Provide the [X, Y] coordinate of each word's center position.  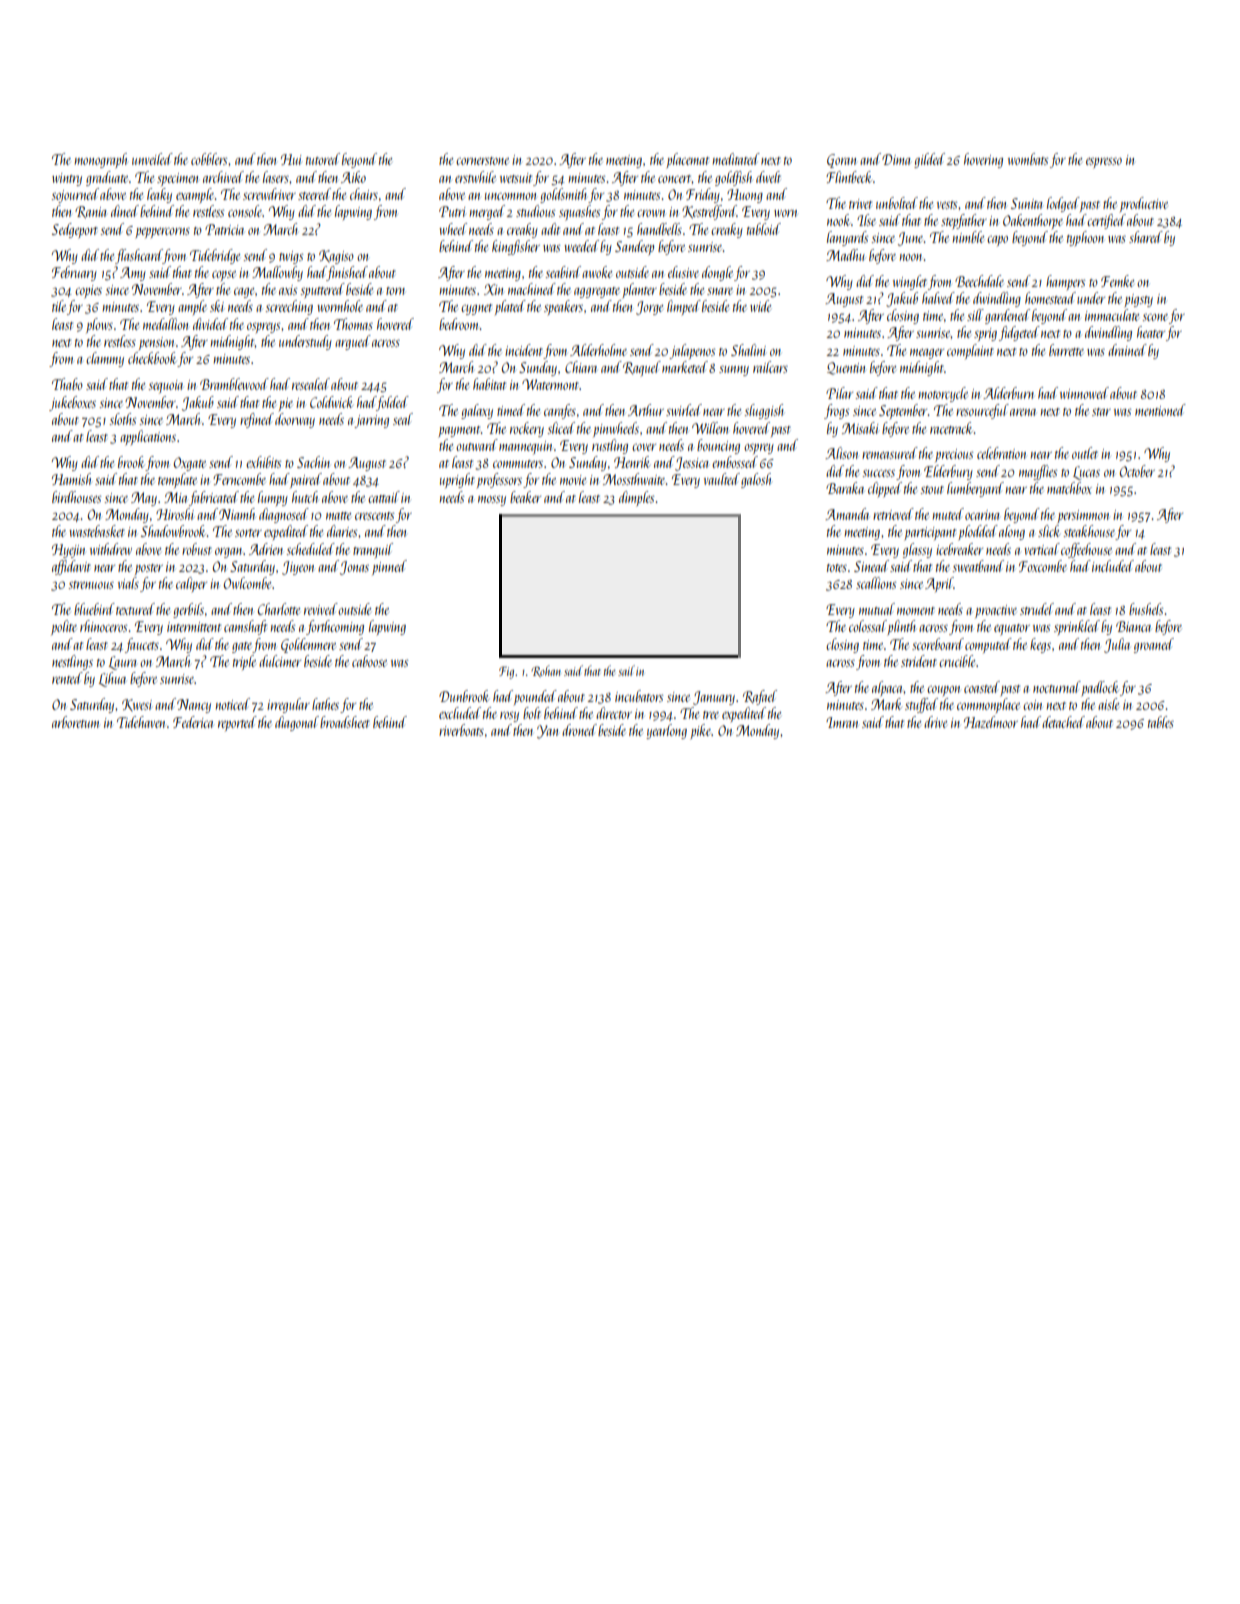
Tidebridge [215, 256]
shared [1146, 237]
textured [135, 609]
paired [306, 480]
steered [314, 194]
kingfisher [516, 247]
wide [760, 306]
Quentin [846, 368]
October [1137, 471]
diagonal [297, 723]
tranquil [373, 551]
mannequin [525, 448]
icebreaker [959, 549]
